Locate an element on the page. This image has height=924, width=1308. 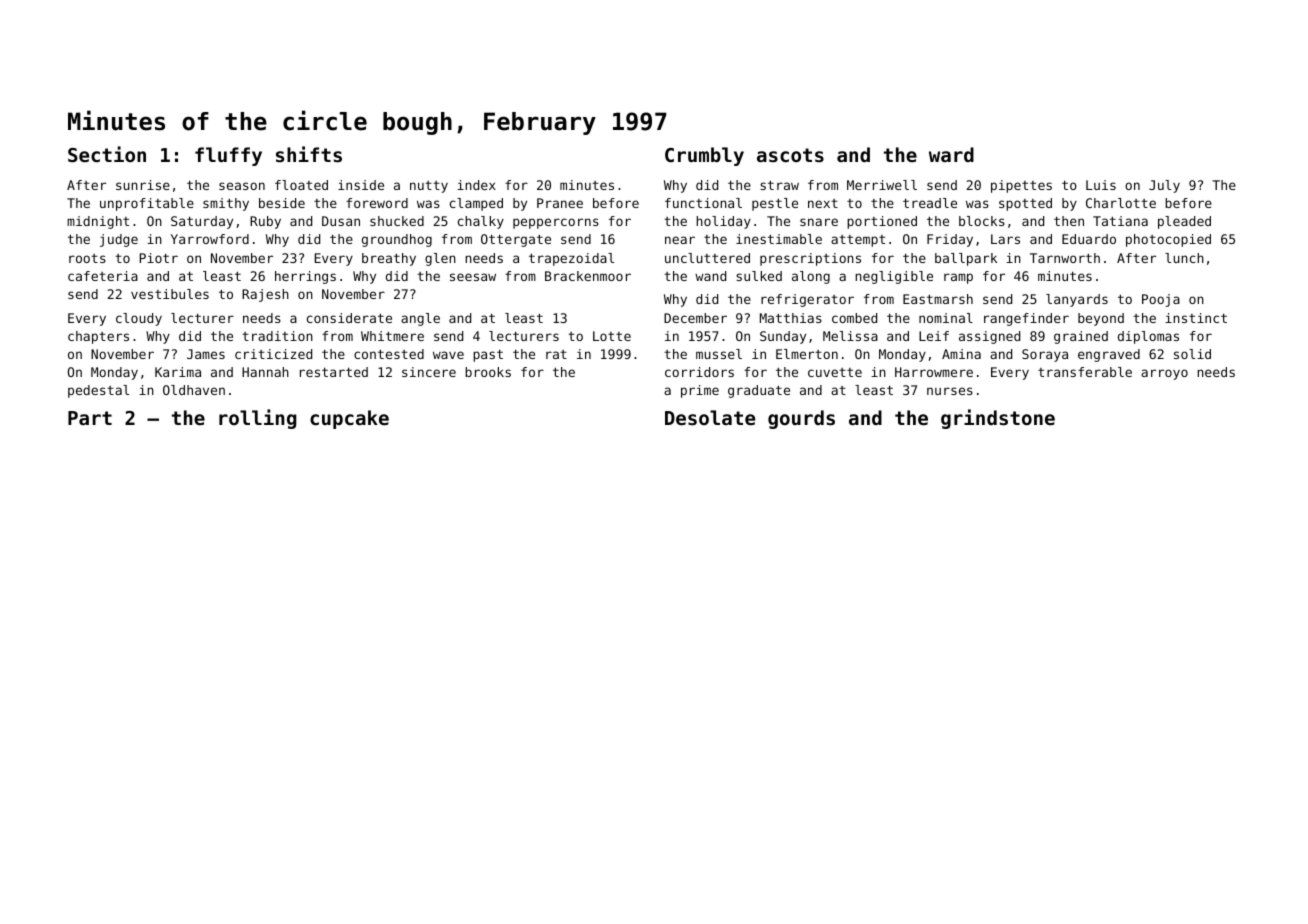
inestimable is located at coordinates (779, 239).
